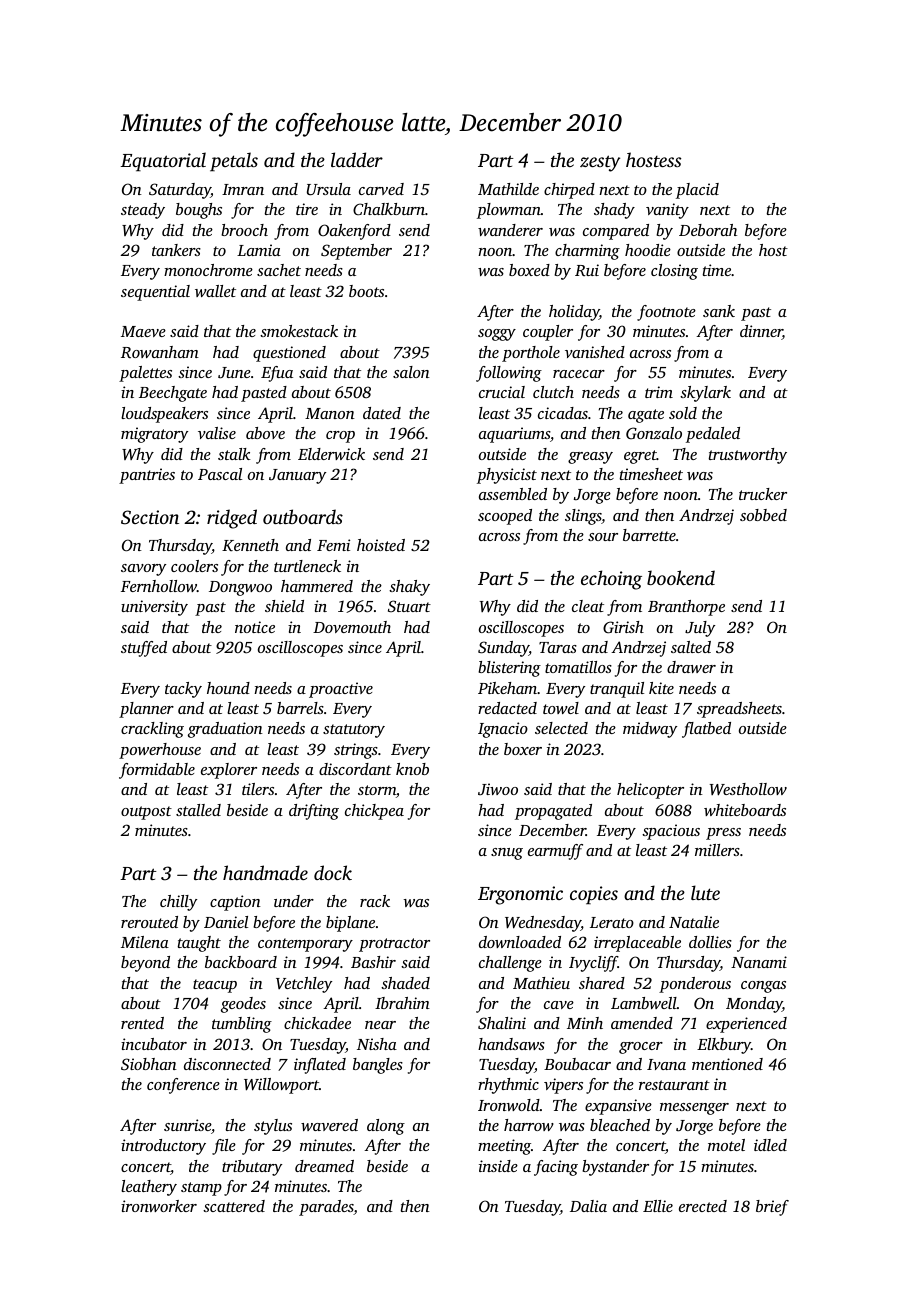  I want to click on Efua, so click(277, 374).
